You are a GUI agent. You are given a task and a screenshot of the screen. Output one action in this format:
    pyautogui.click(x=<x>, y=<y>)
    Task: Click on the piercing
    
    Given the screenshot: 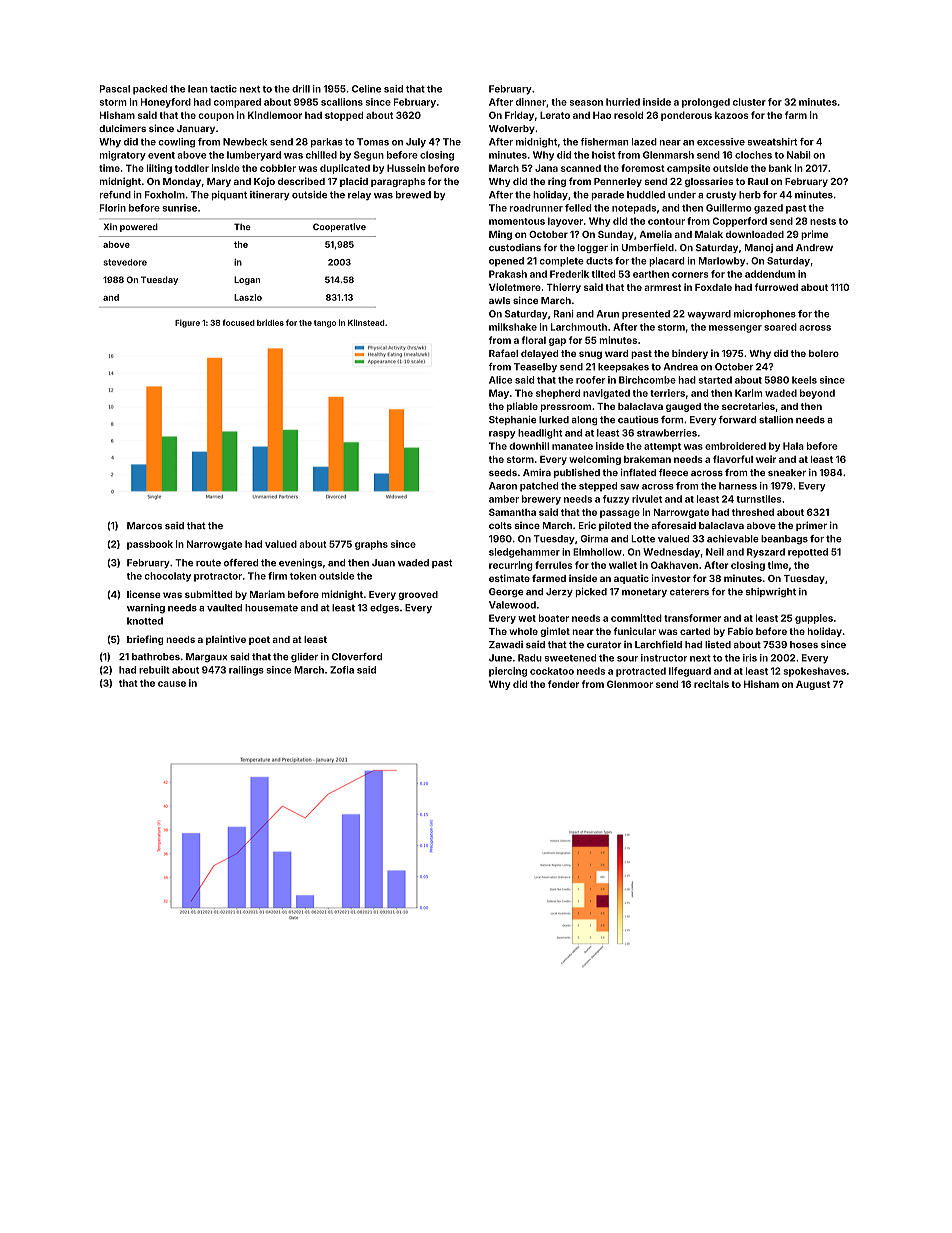 What is the action you would take?
    pyautogui.click(x=508, y=672)
